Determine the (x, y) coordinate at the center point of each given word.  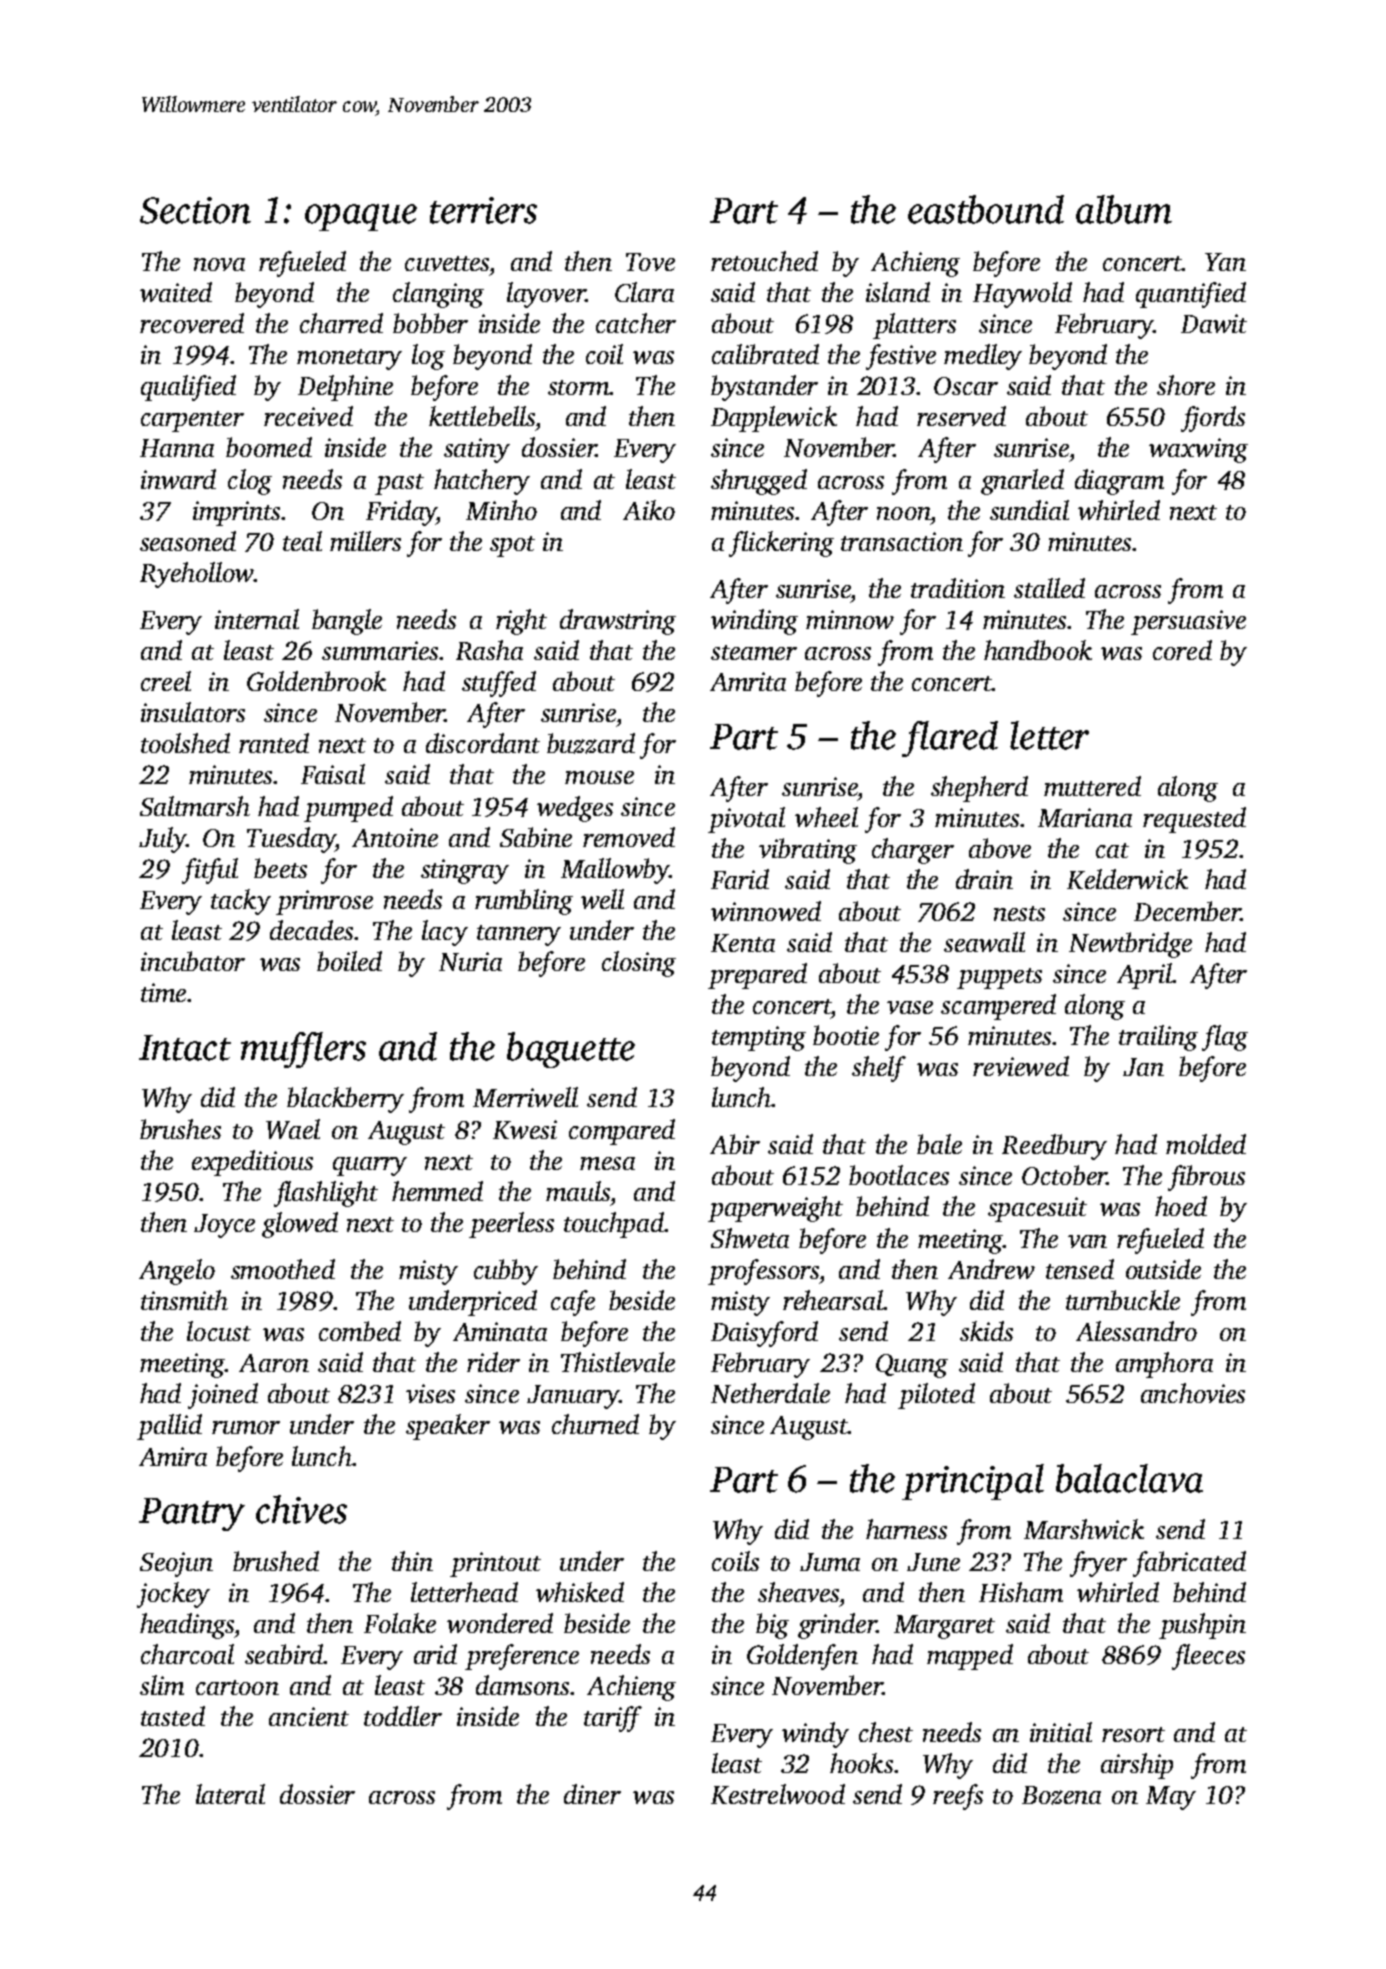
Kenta (743, 943)
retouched (764, 261)
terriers (483, 210)
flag (1225, 1038)
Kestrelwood (778, 1794)
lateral (230, 1794)
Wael (293, 1129)
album (1124, 209)
